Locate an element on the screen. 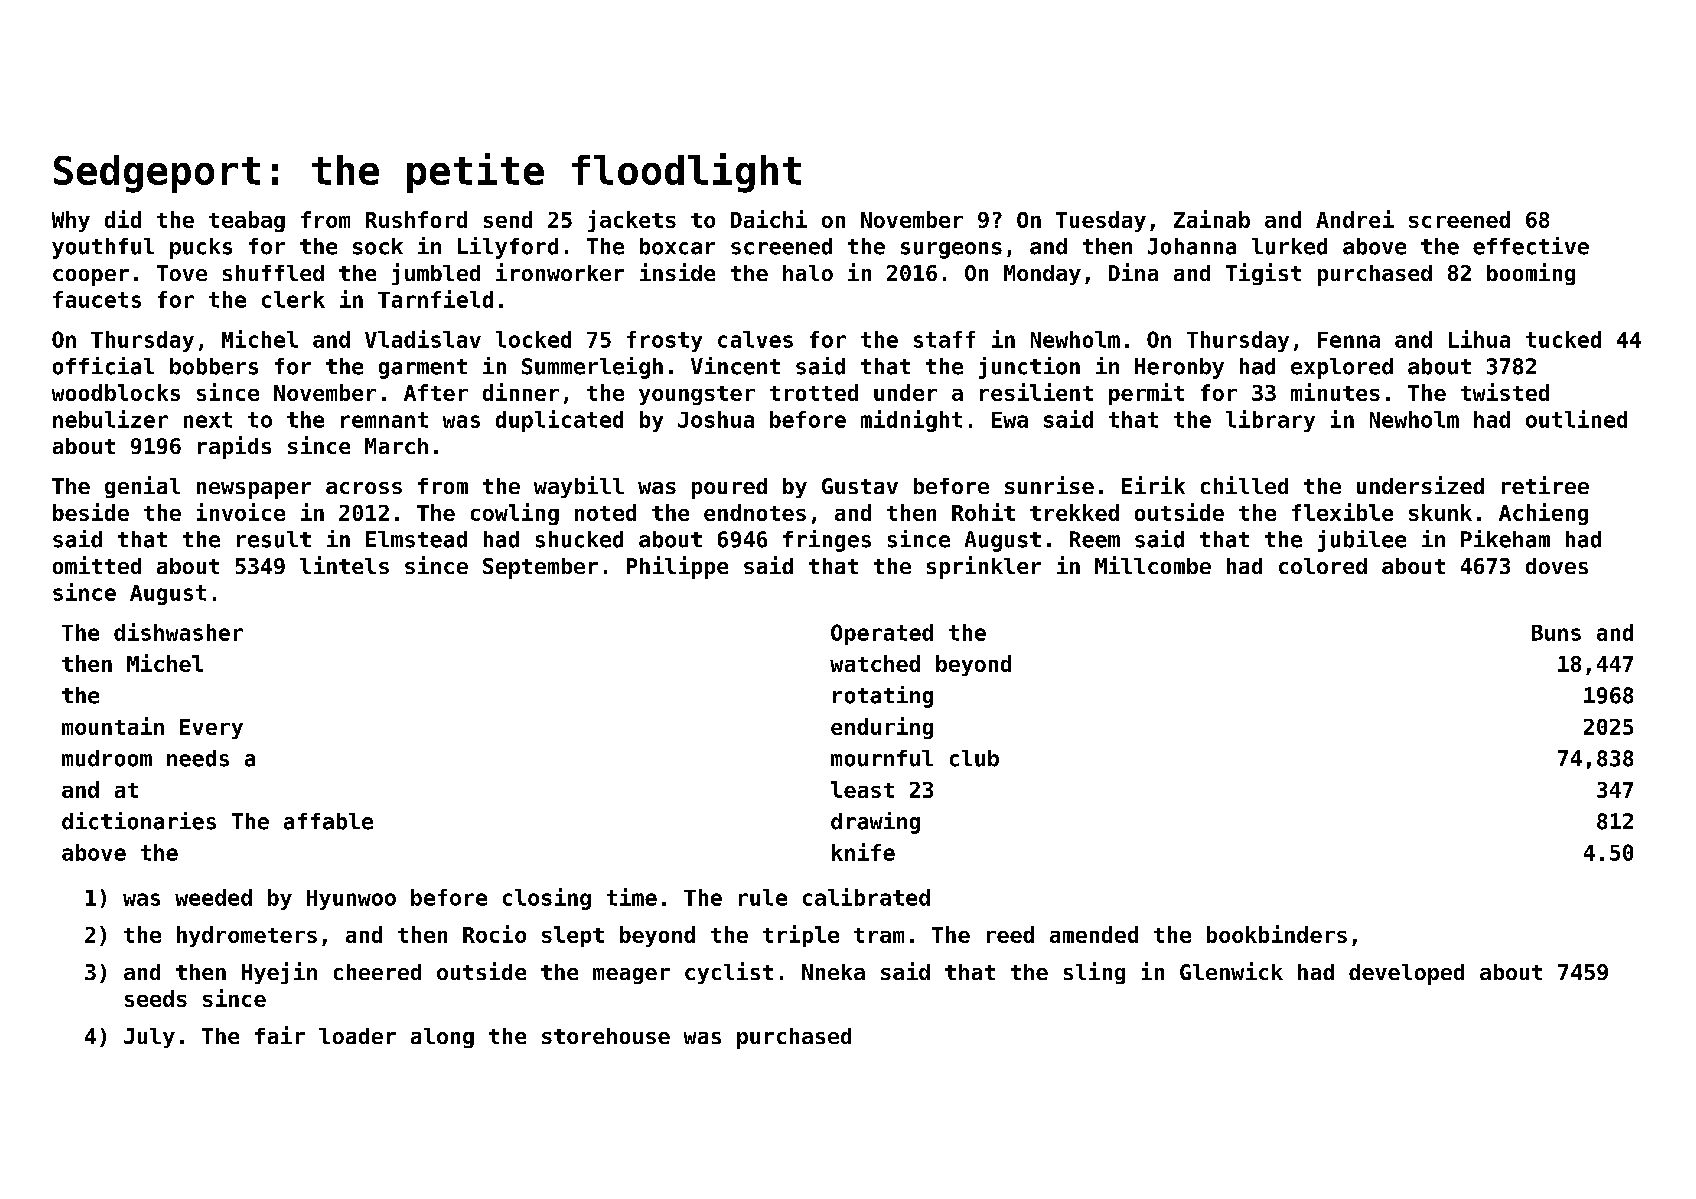 The height and width of the screenshot is (1199, 1696). July is located at coordinates (149, 1038).
